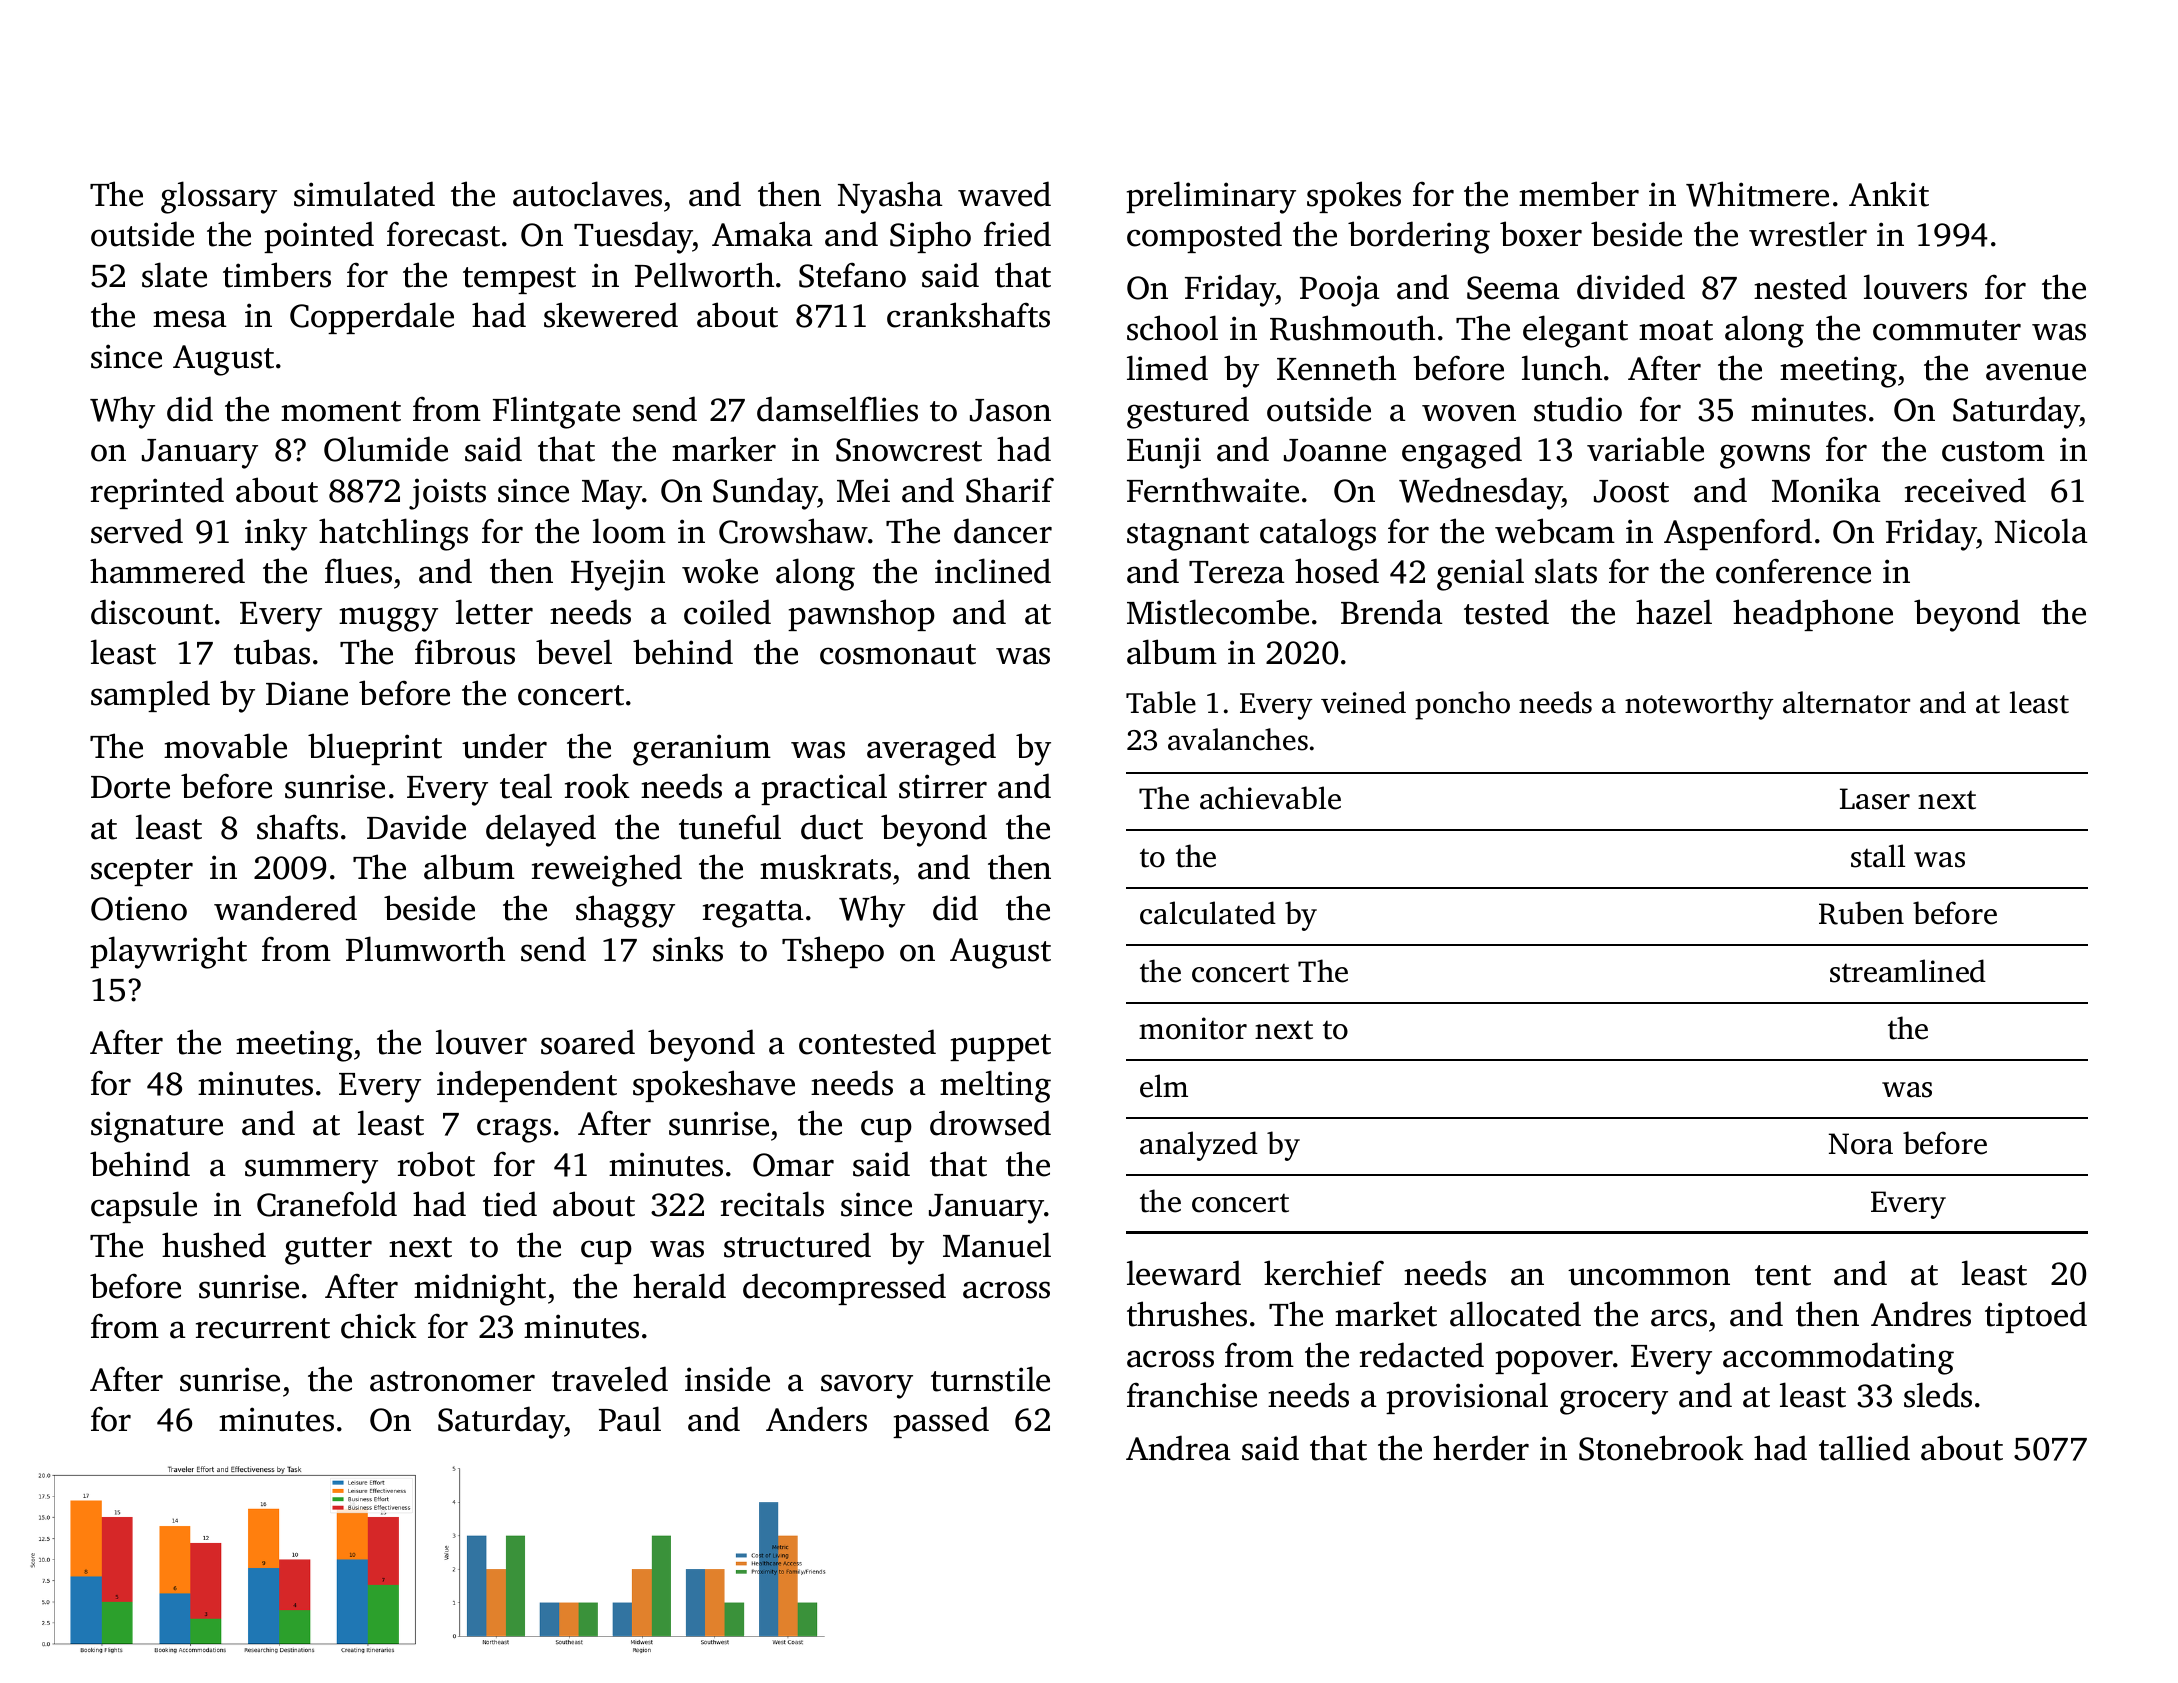 The image size is (2178, 1683). Describe the element at coordinates (157, 1127) in the screenshot. I see `signature` at that location.
